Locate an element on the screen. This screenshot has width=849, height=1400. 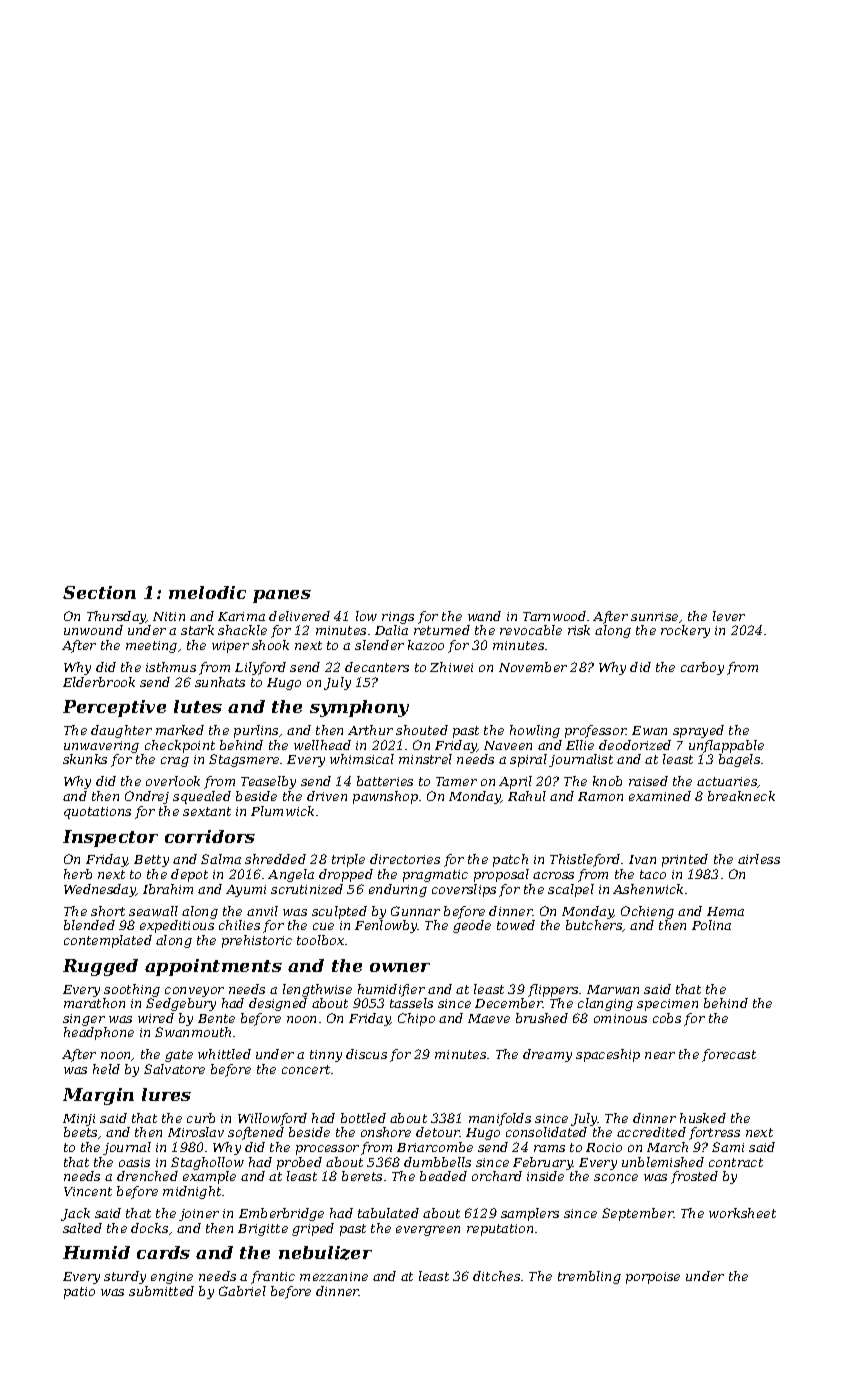
lever is located at coordinates (729, 616).
